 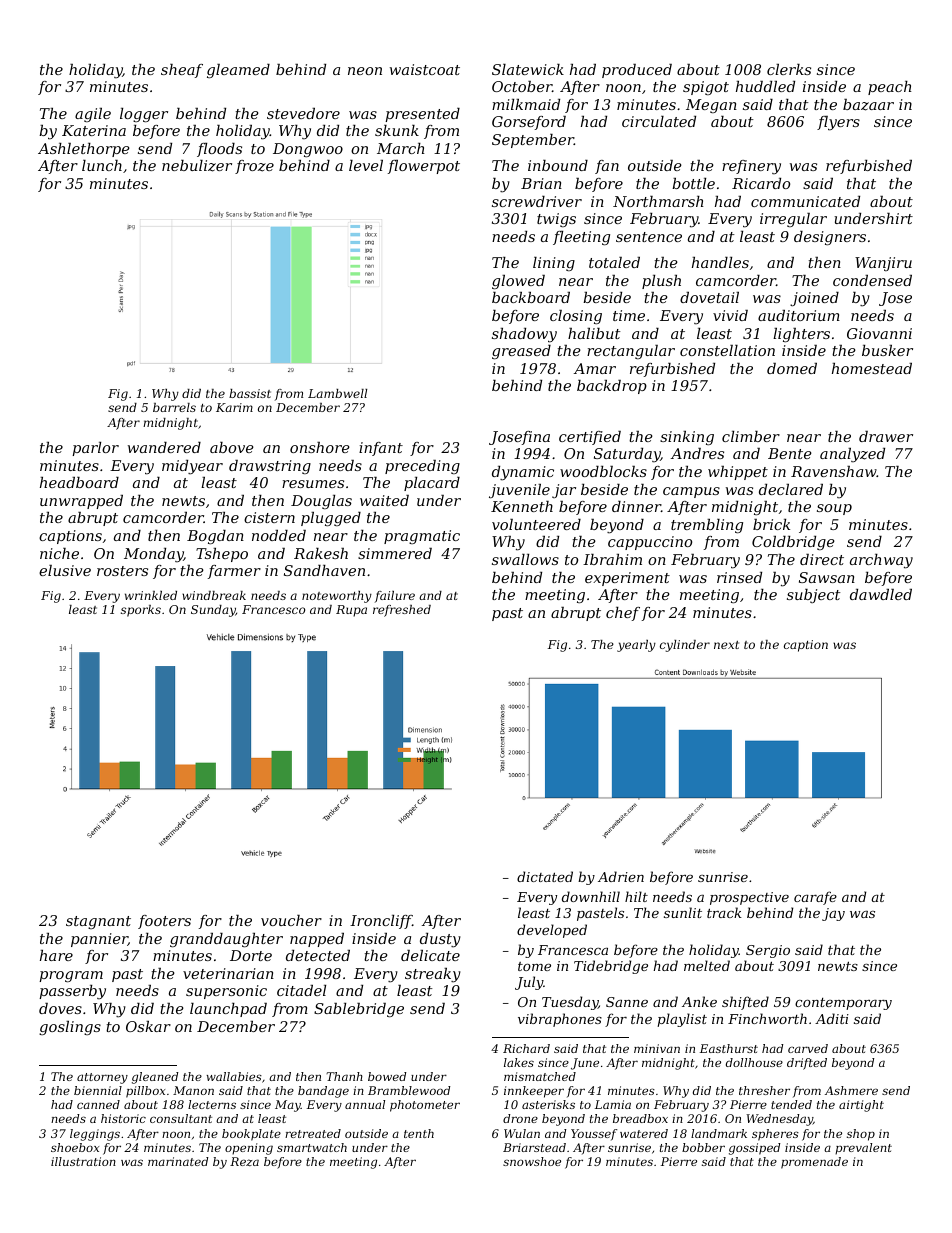 What do you see at coordinates (789, 69) in the screenshot?
I see `clerks` at bounding box center [789, 69].
